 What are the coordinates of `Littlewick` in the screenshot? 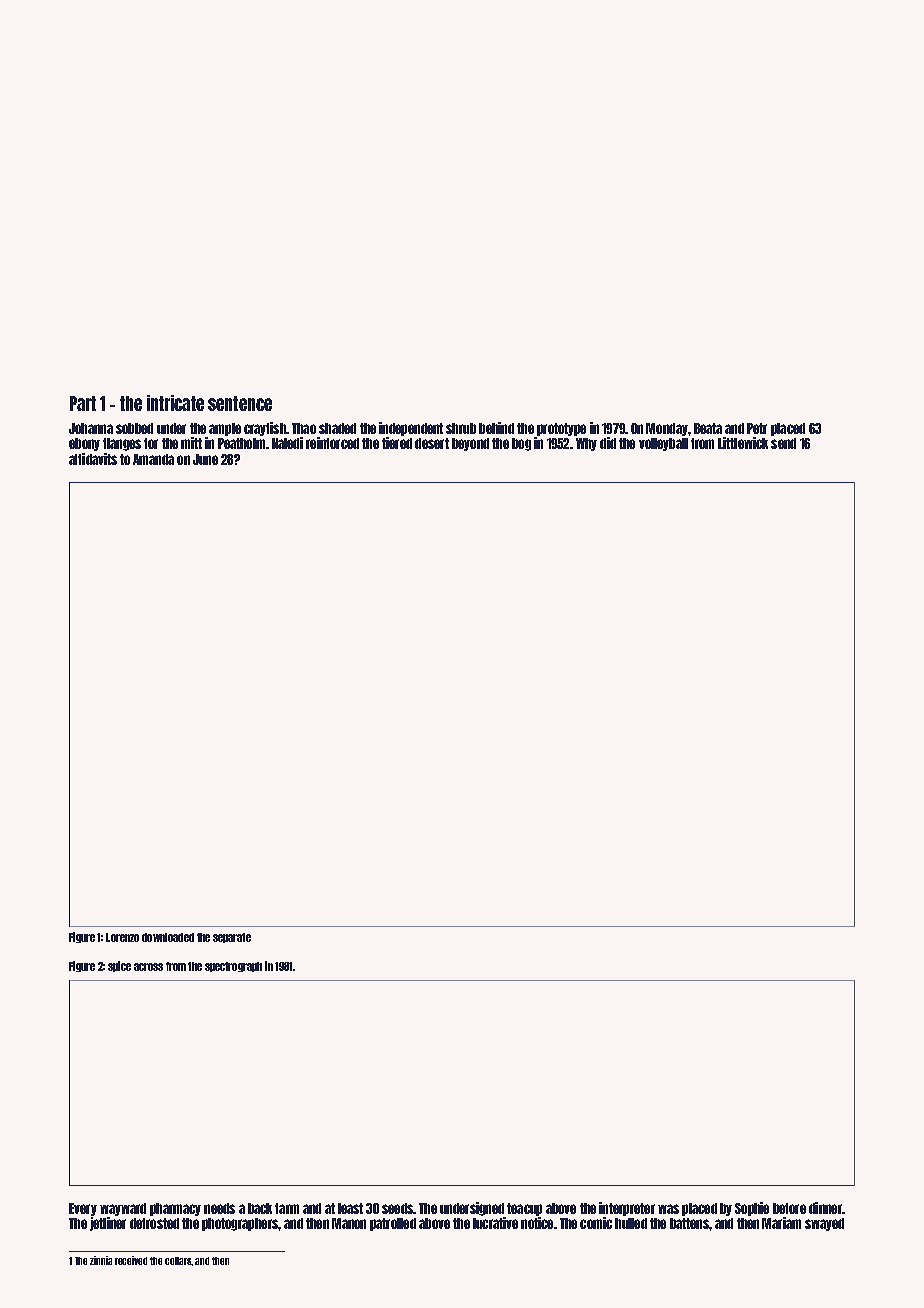 It's located at (743, 443).
